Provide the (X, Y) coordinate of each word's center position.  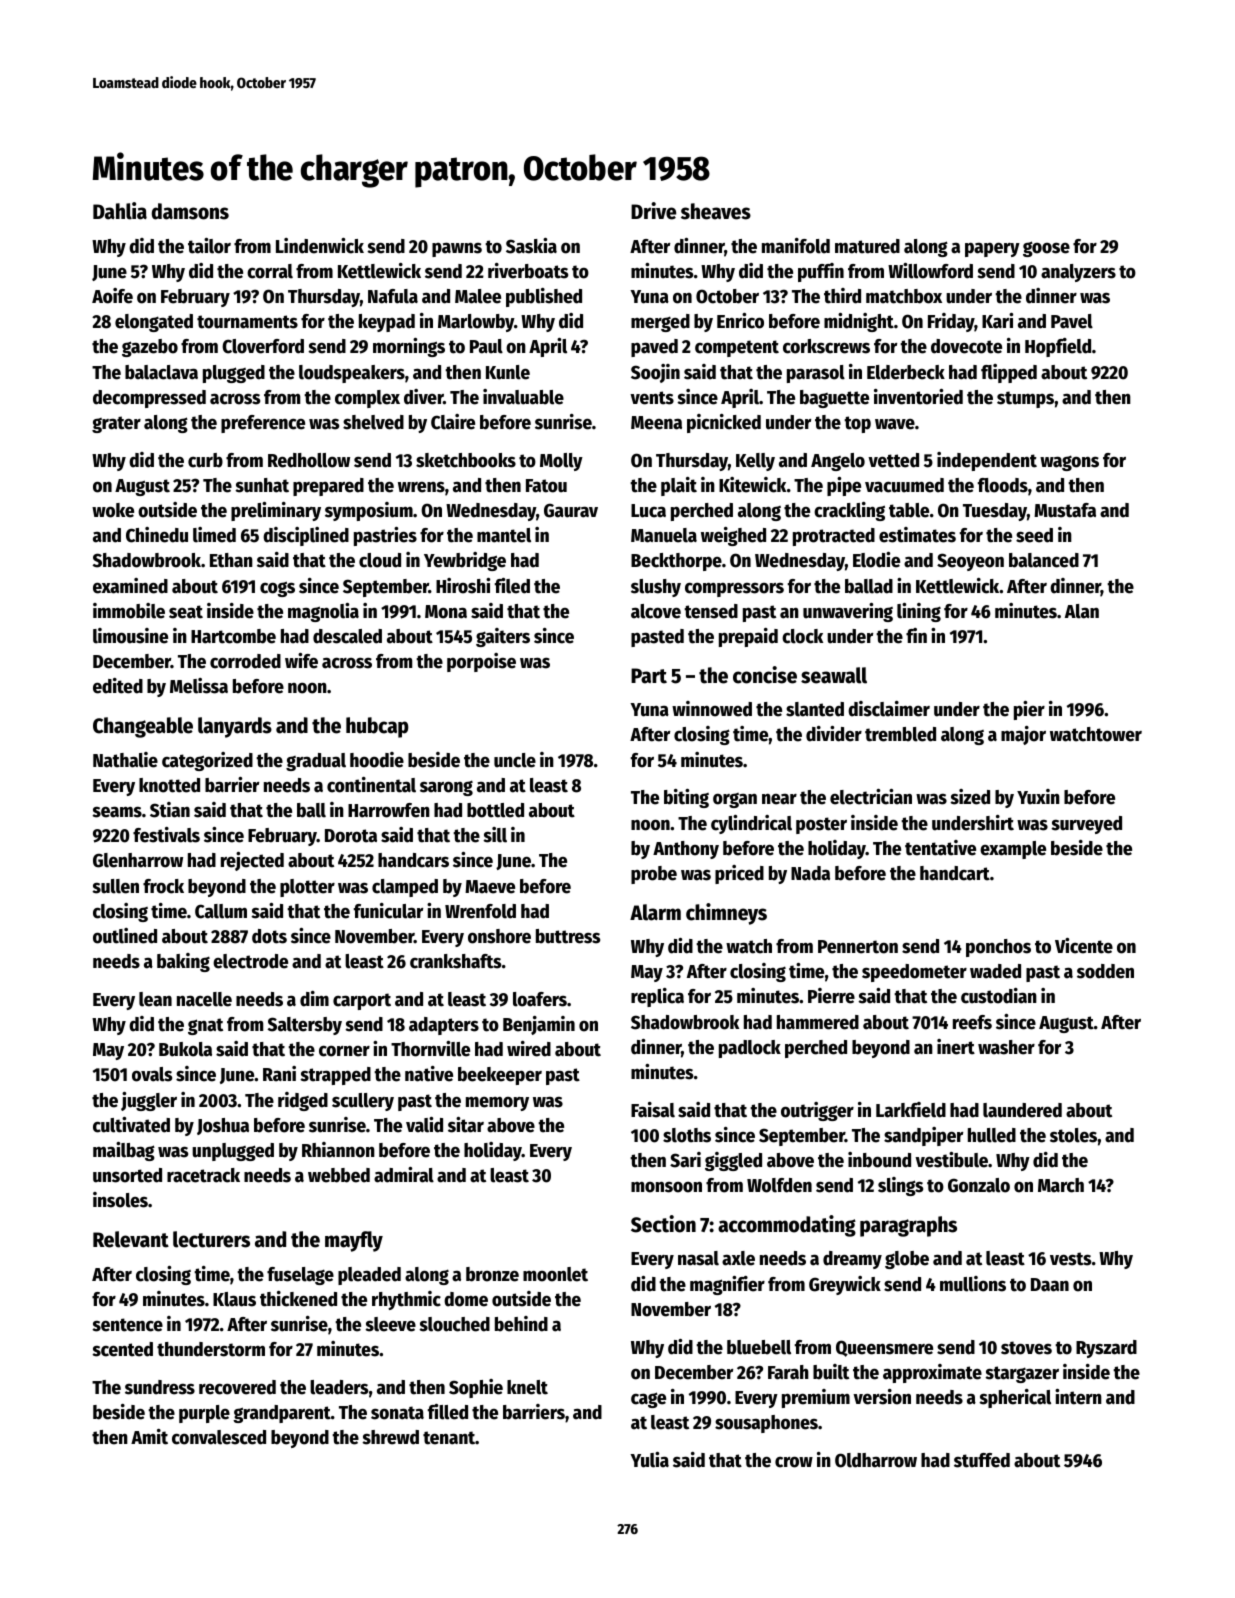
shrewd (390, 1437)
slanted (815, 709)
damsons (190, 211)
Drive (653, 211)
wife (301, 661)
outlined (125, 936)
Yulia (649, 1460)
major (1023, 735)
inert (956, 1047)
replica (657, 997)
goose (1046, 249)
